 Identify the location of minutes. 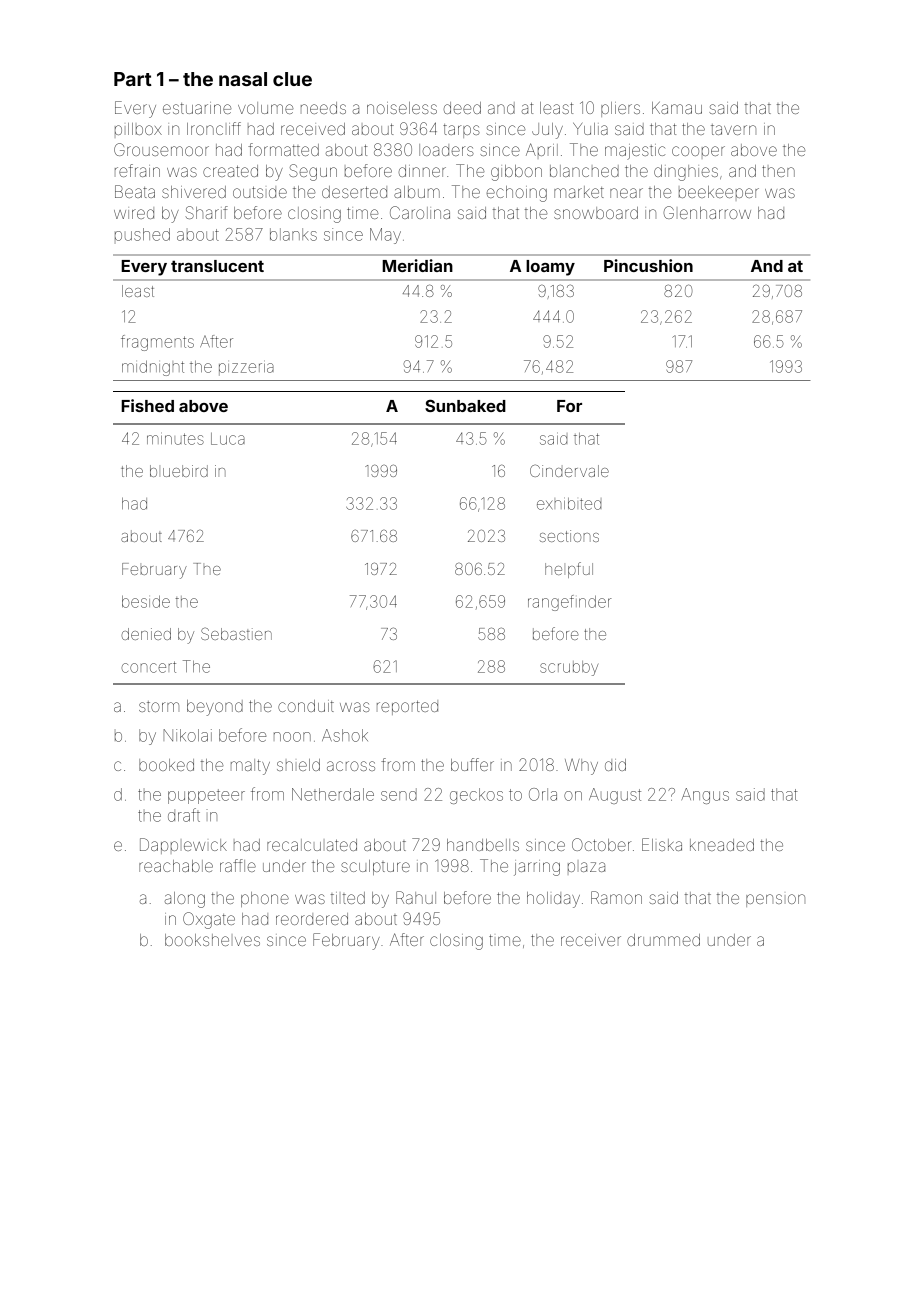
(175, 439).
